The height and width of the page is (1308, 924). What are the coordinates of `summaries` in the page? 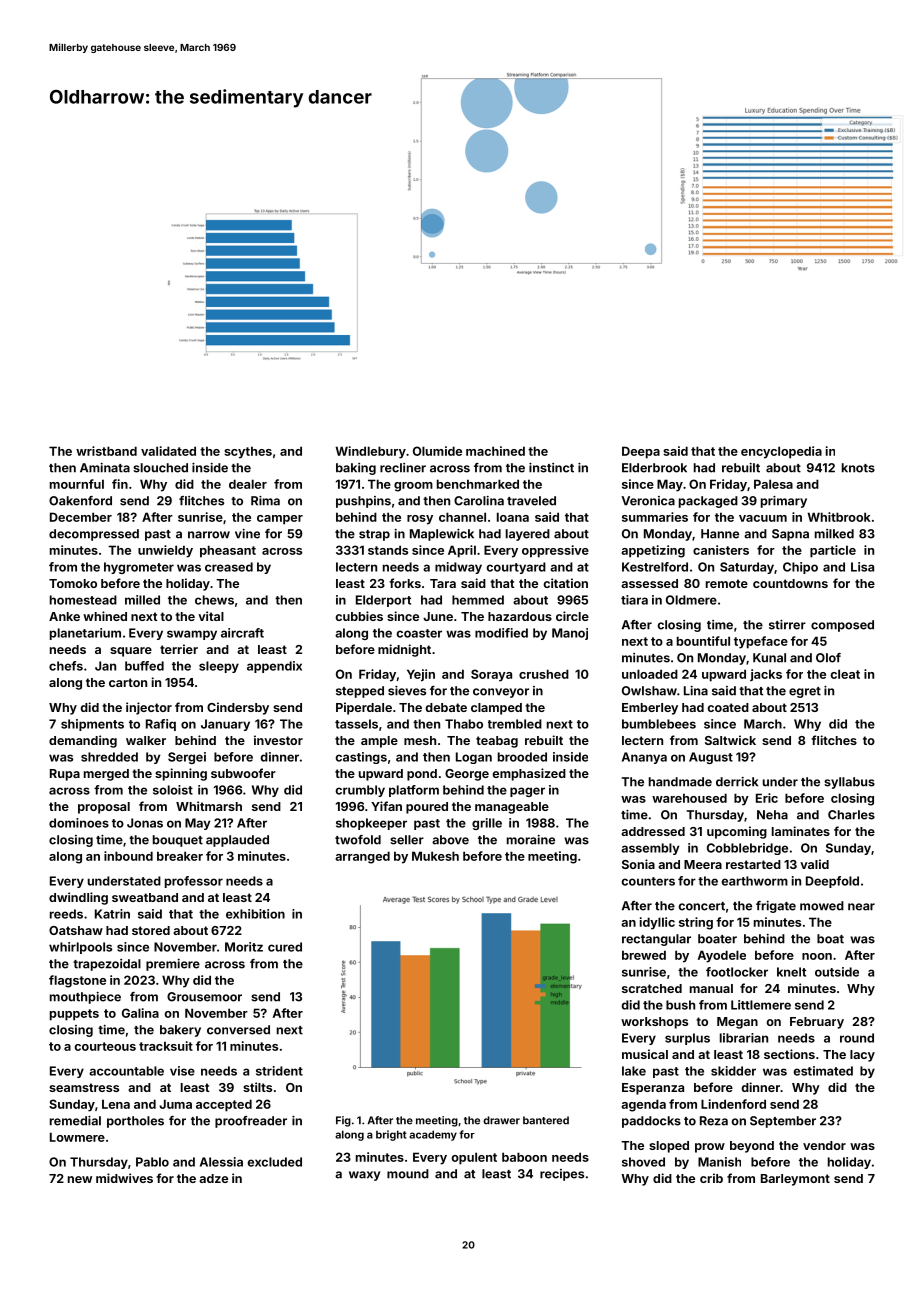 It's located at (655, 517).
